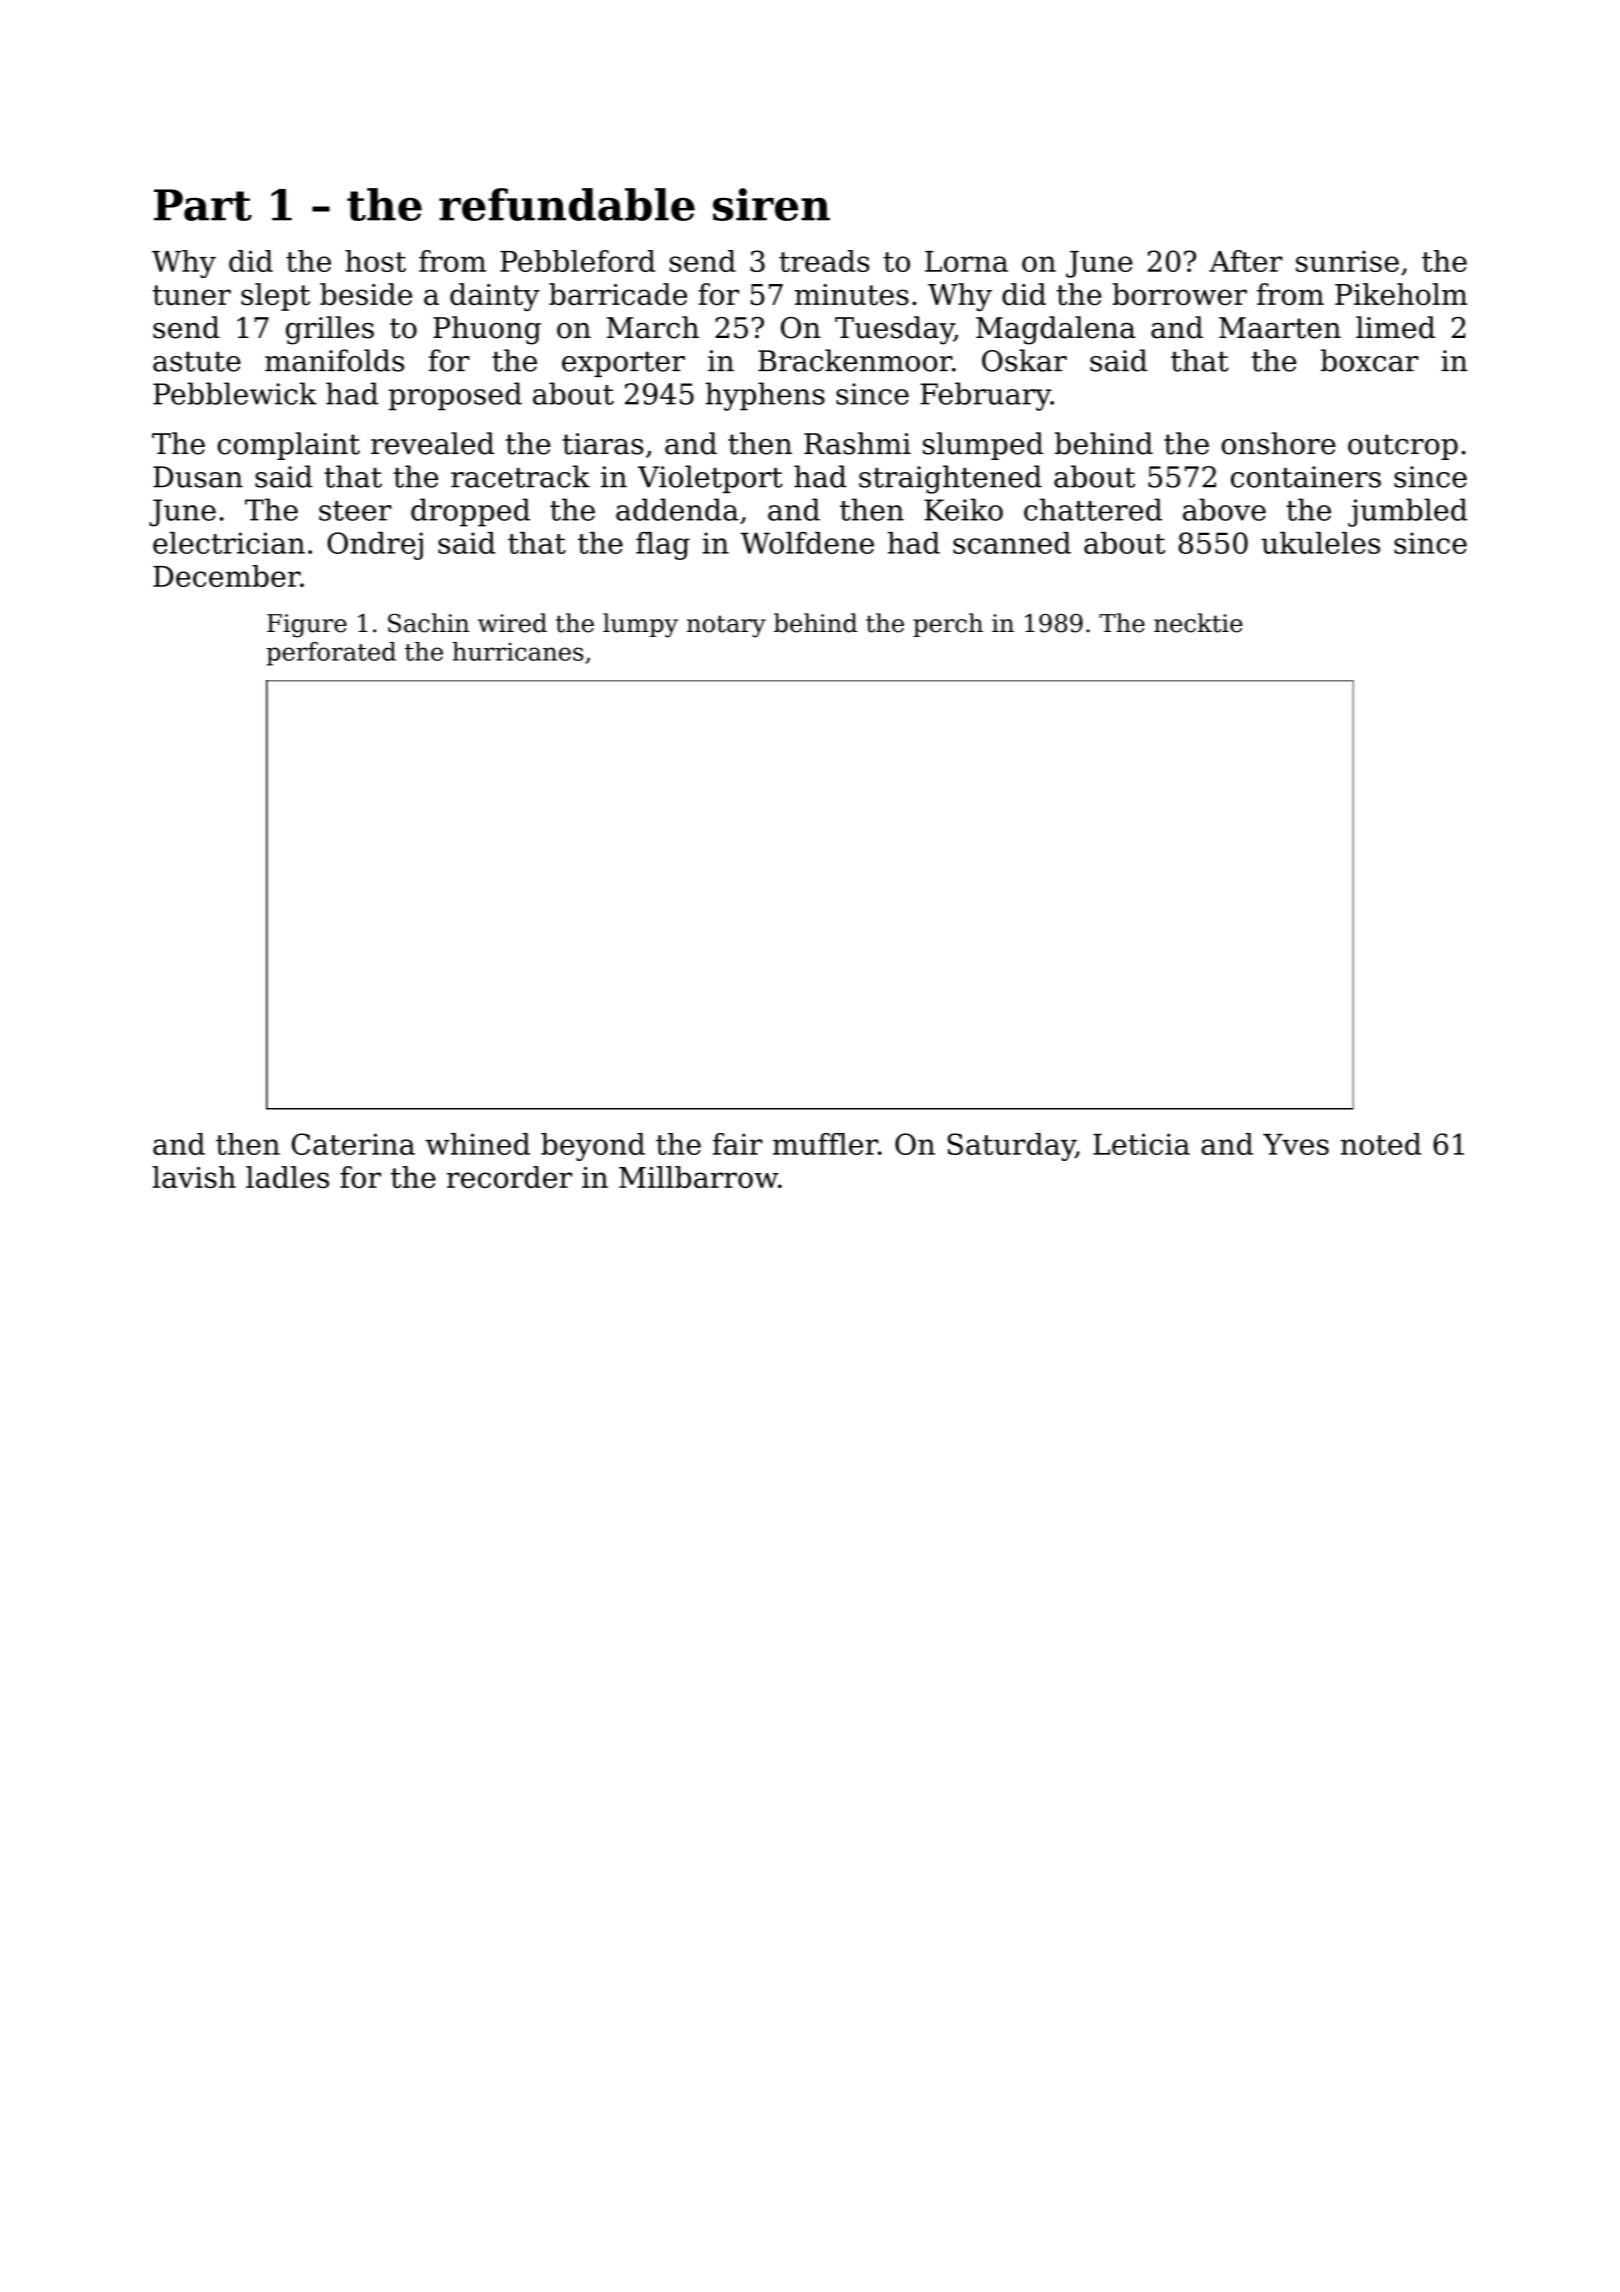  Describe the element at coordinates (509, 1177) in the document. I see `recorder` at that location.
